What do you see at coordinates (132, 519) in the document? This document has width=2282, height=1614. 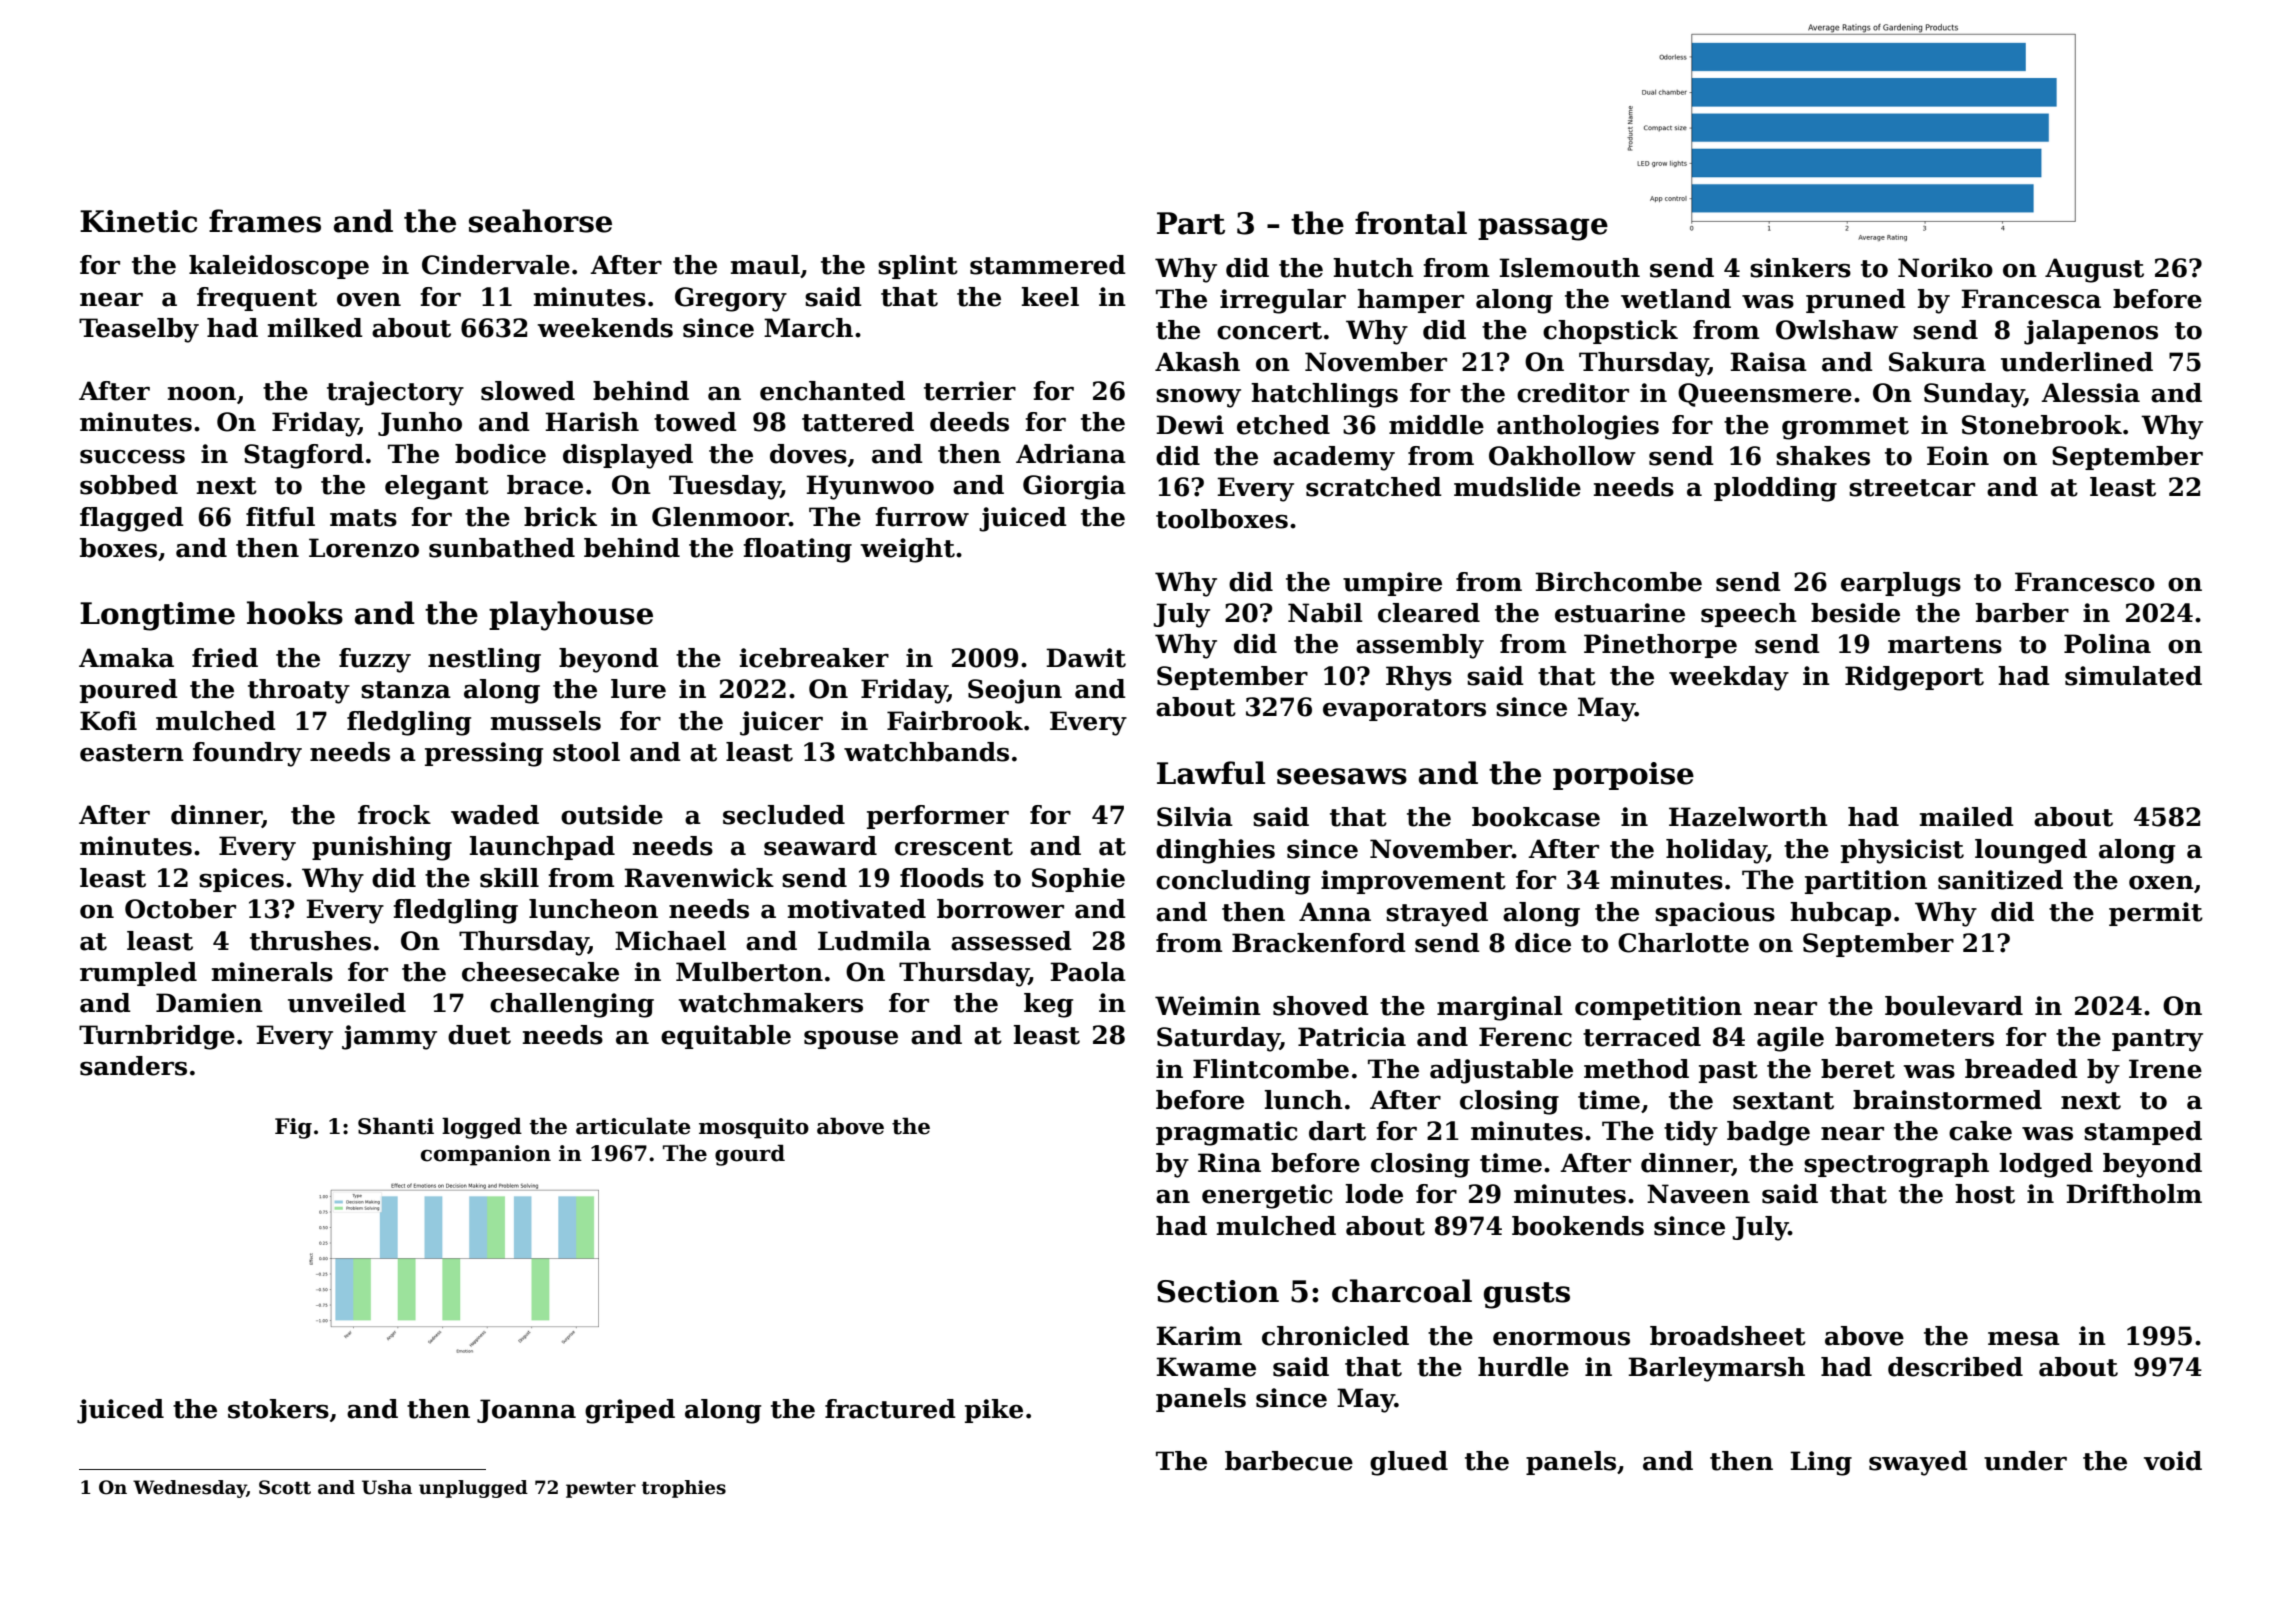 I see `flagged` at bounding box center [132, 519].
